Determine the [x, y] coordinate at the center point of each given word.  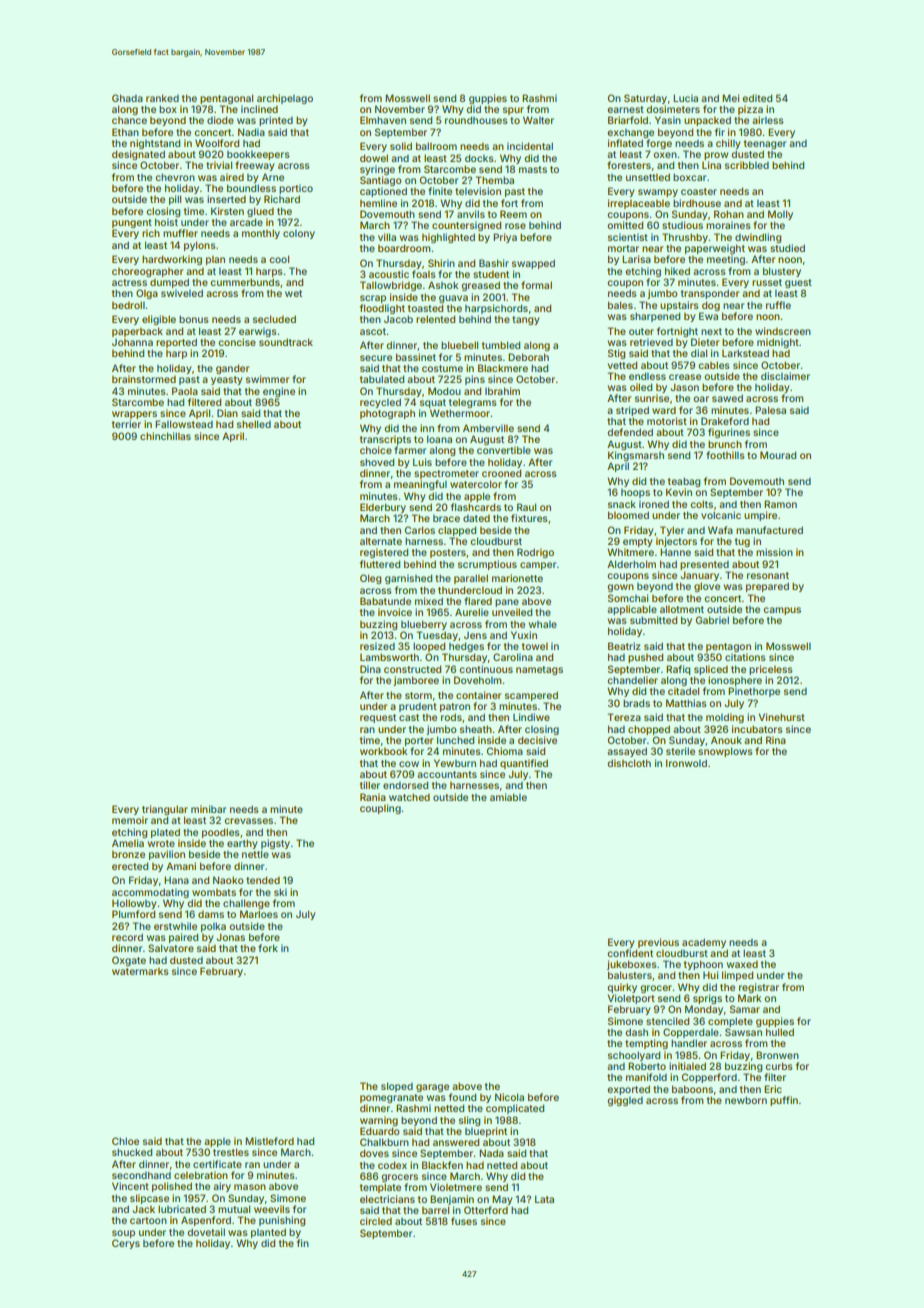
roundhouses [476, 120]
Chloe [125, 1141]
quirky [622, 988]
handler [689, 1043]
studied [787, 248]
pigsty [275, 844]
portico [296, 189]
